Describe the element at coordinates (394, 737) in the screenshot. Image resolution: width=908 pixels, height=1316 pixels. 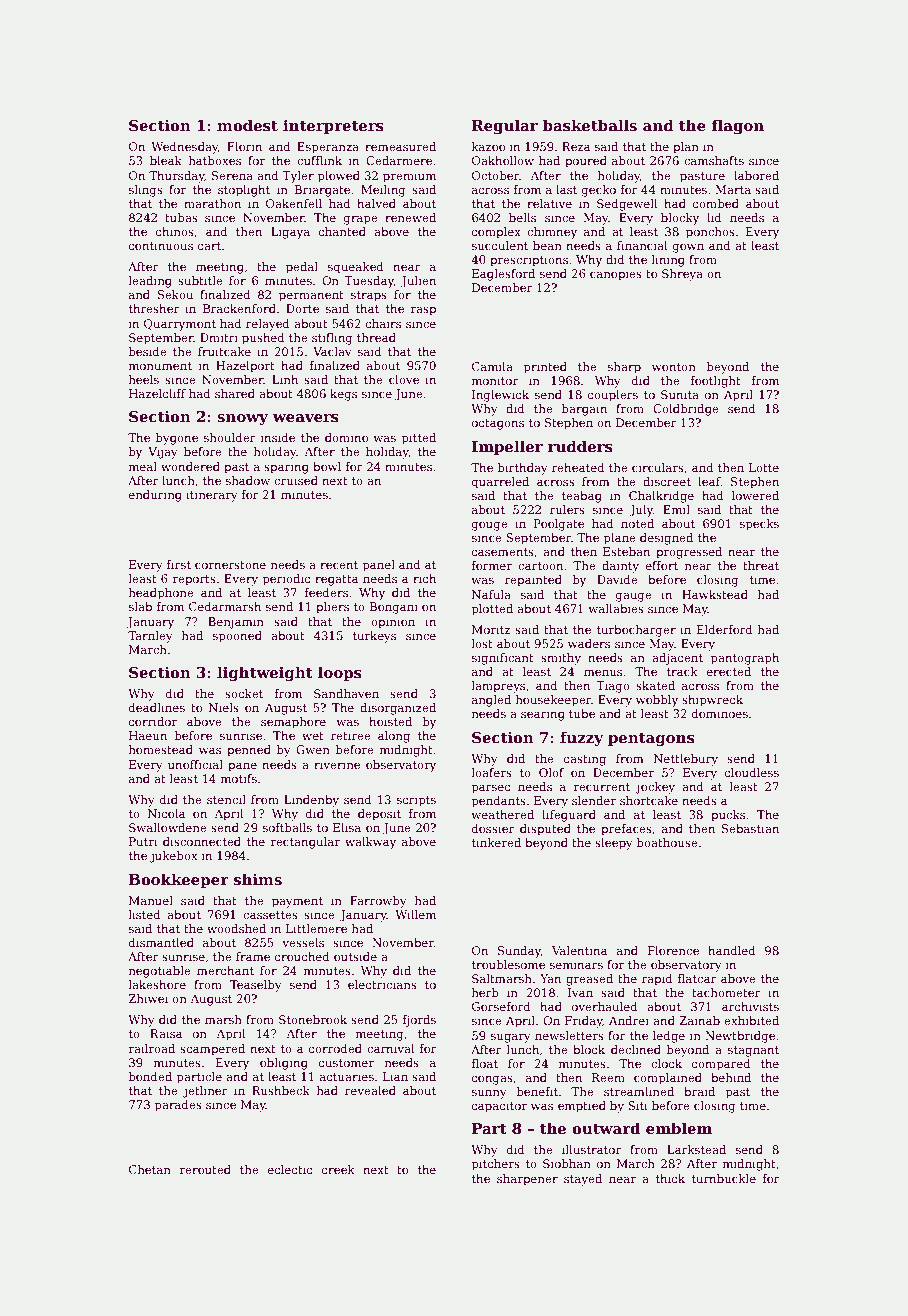
I see `along` at that location.
